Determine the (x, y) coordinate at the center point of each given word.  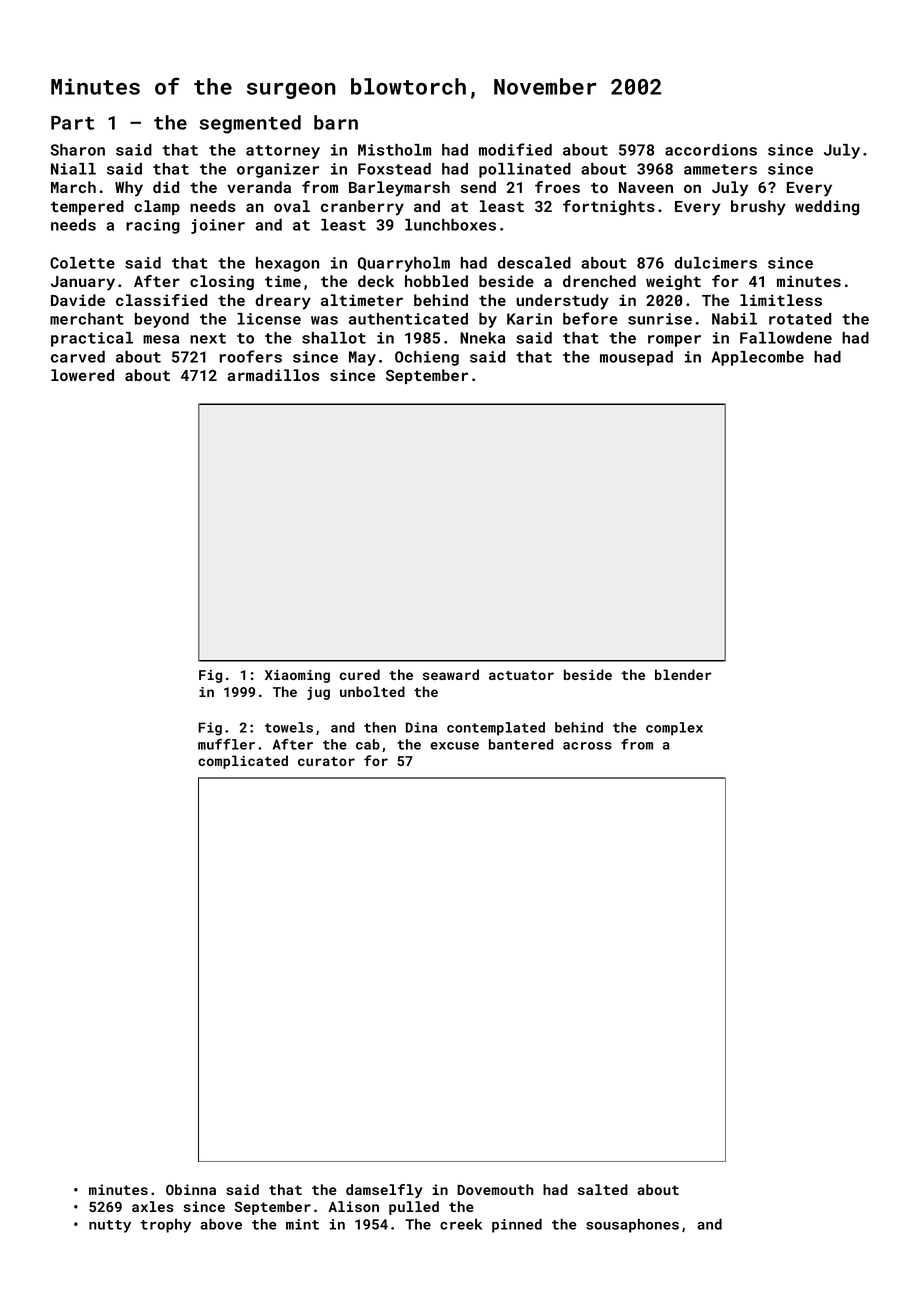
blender (683, 674)
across (587, 746)
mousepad (636, 358)
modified (515, 149)
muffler (226, 744)
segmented (250, 124)
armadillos (273, 375)
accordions (711, 150)
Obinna (191, 1189)
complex (674, 729)
